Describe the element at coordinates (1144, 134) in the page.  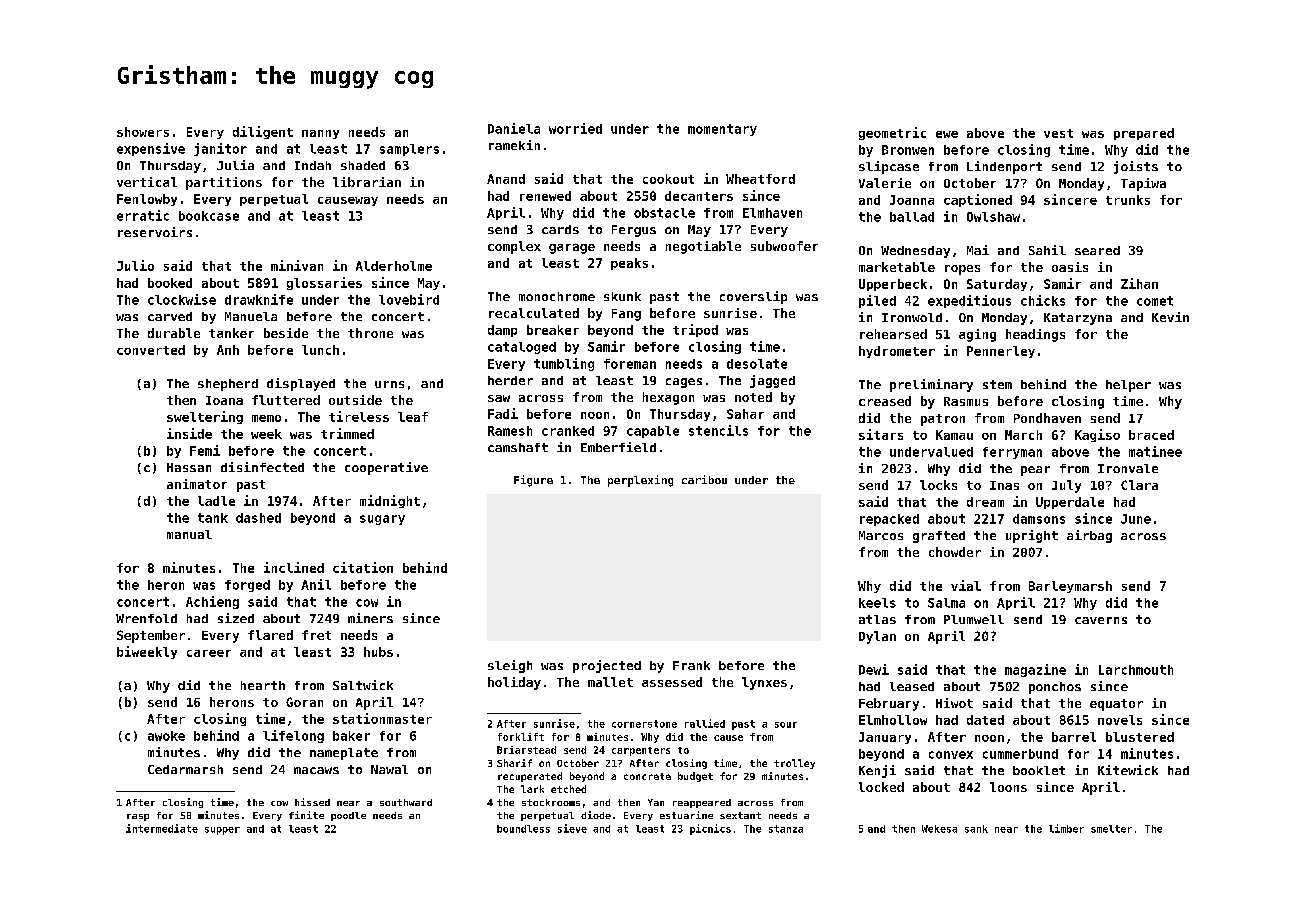
I see `prepared` at that location.
